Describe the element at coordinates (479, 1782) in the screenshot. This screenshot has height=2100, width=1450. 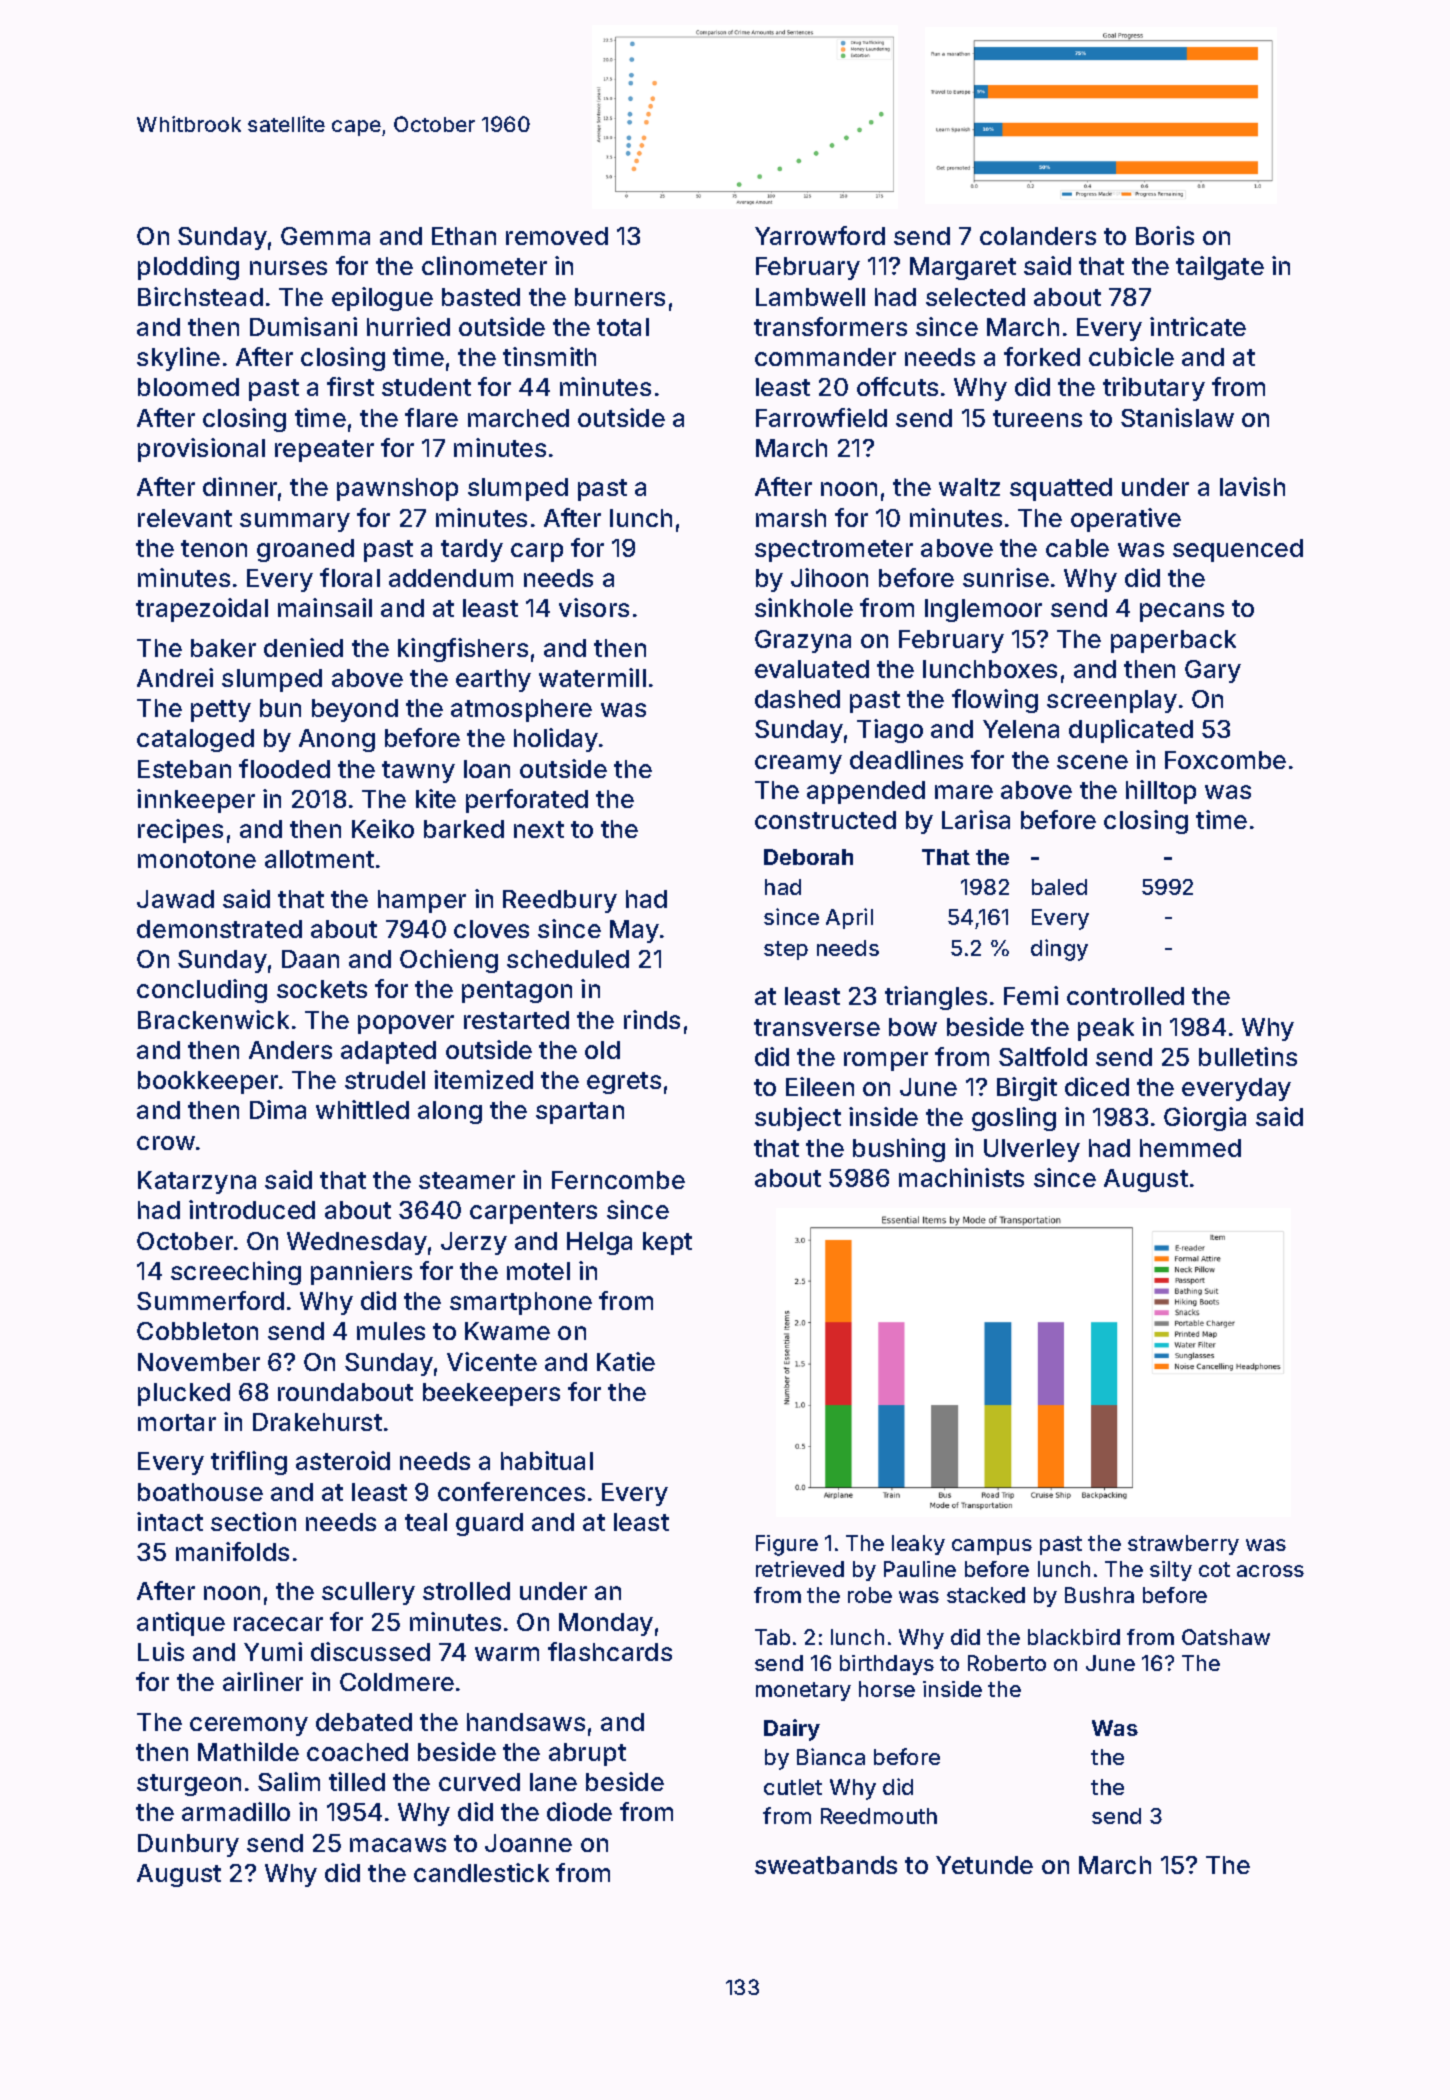
I see `curved` at that location.
